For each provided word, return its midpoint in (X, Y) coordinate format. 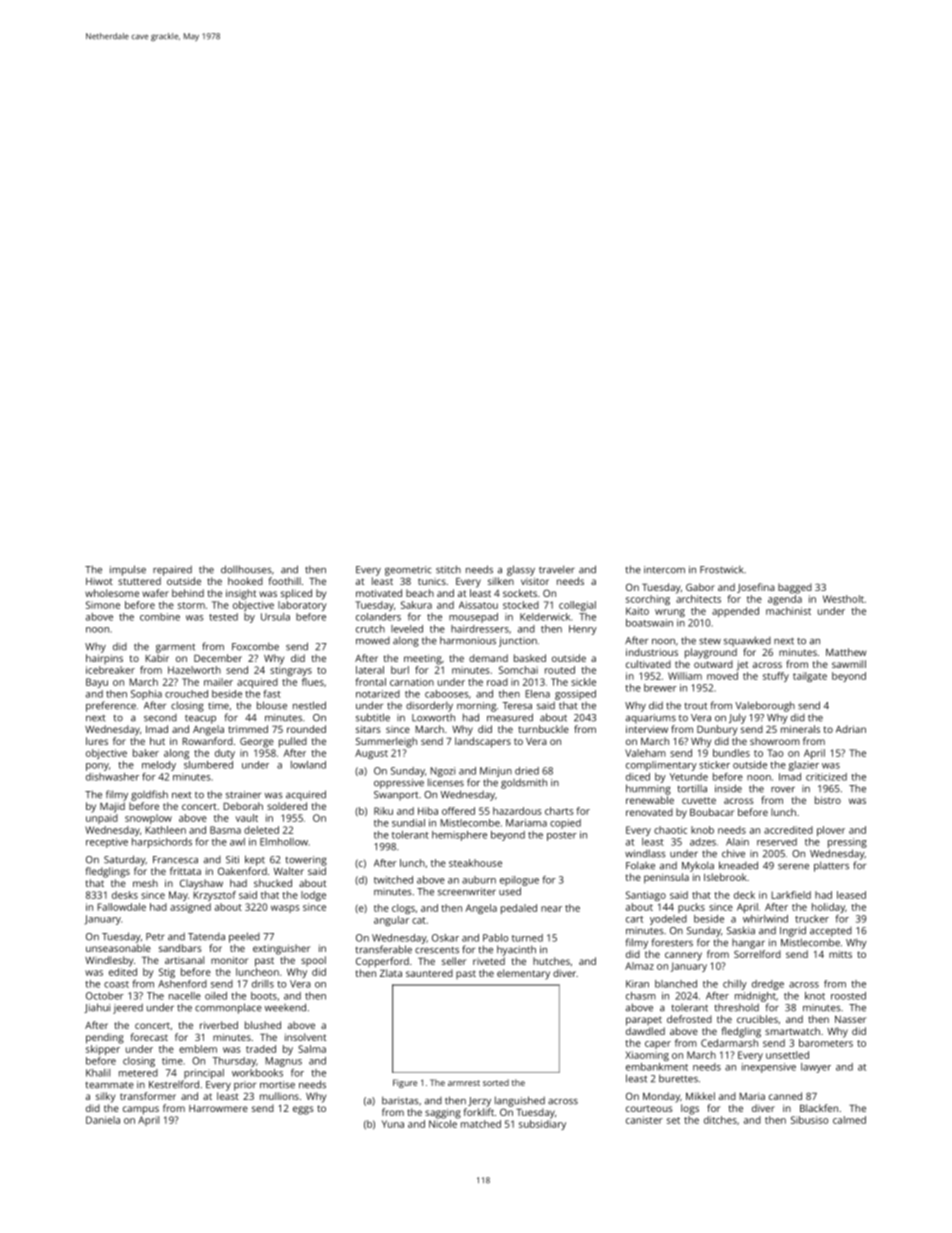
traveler (557, 569)
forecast (149, 1037)
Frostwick (721, 569)
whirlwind (765, 919)
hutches (551, 961)
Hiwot (99, 581)
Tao (775, 753)
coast (116, 984)
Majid (112, 807)
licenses (446, 782)
